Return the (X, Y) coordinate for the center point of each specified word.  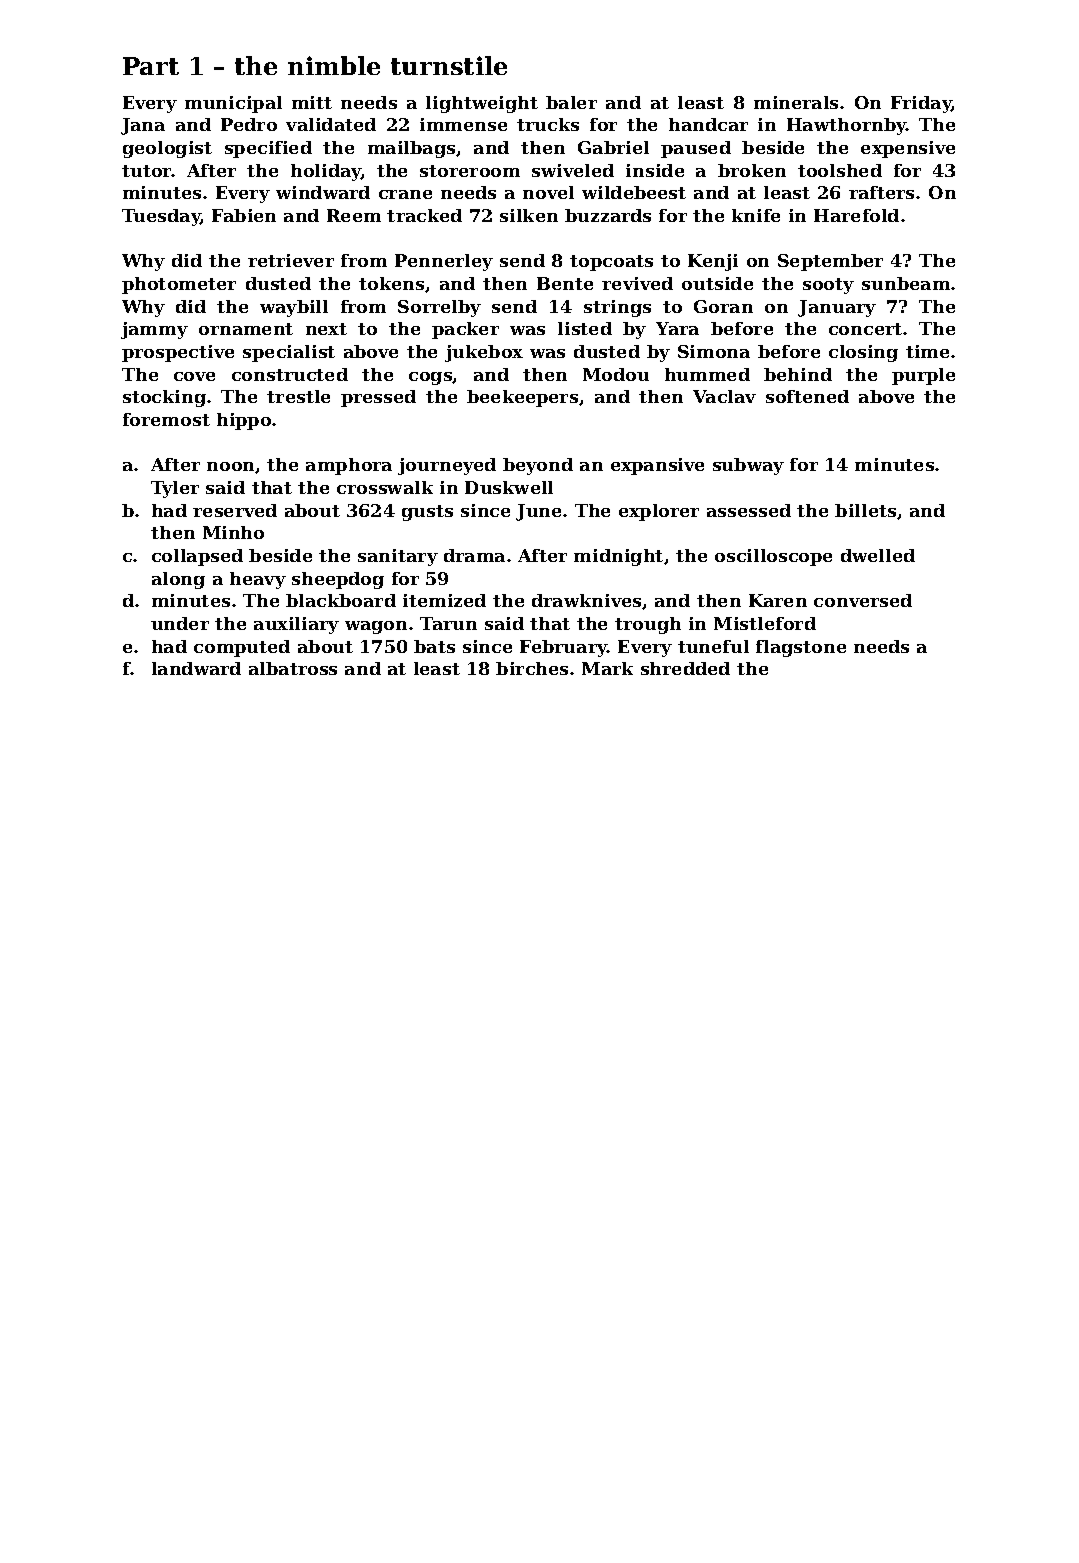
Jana (143, 126)
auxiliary (296, 625)
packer (465, 330)
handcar (708, 124)
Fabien (244, 215)
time (927, 351)
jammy (154, 330)
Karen (778, 600)
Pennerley (444, 262)
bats (434, 646)
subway (748, 466)
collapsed (197, 557)
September (830, 262)
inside (655, 170)
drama (474, 555)
